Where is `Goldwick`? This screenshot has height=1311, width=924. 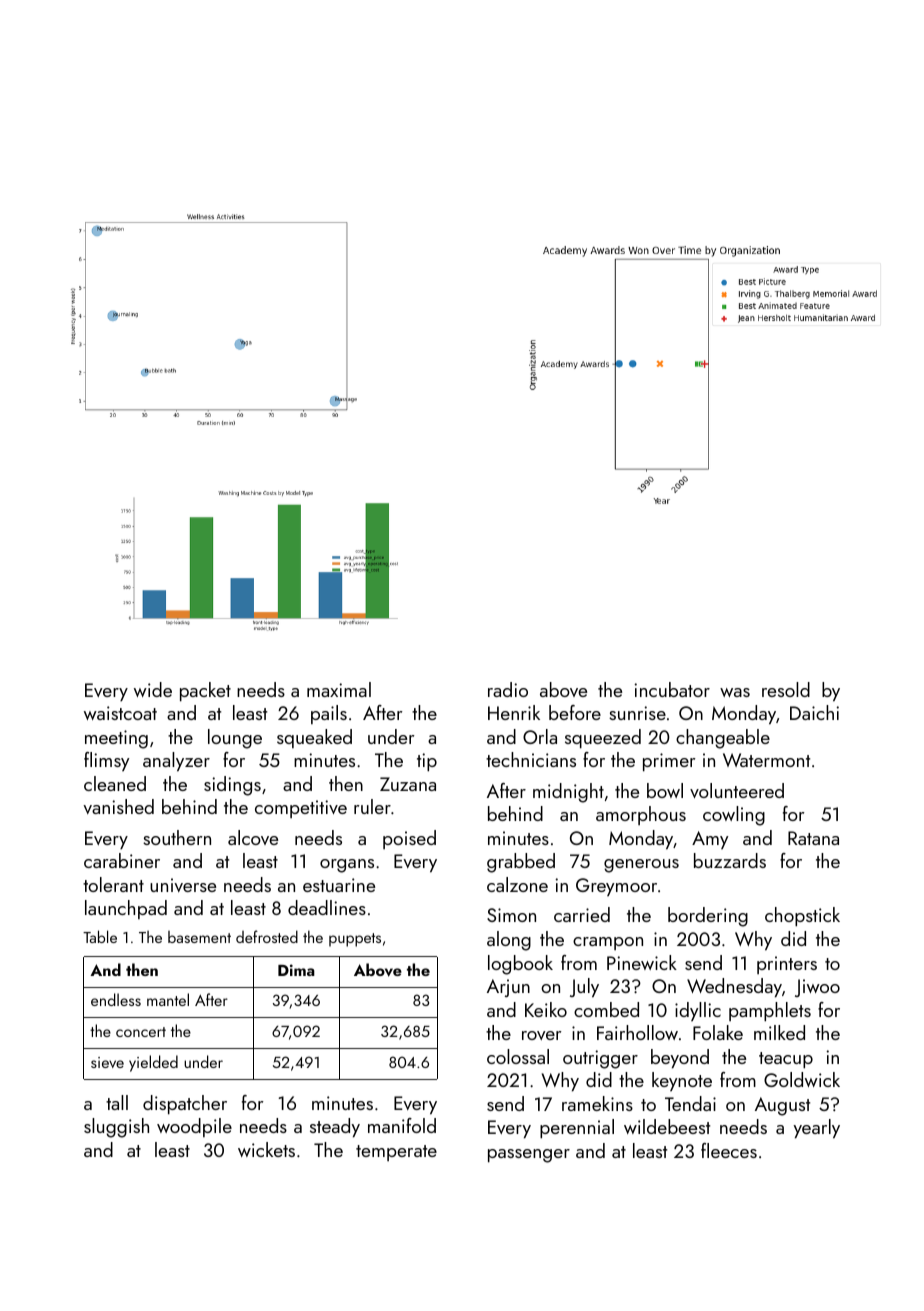
Goldwick is located at coordinates (802, 1079).
